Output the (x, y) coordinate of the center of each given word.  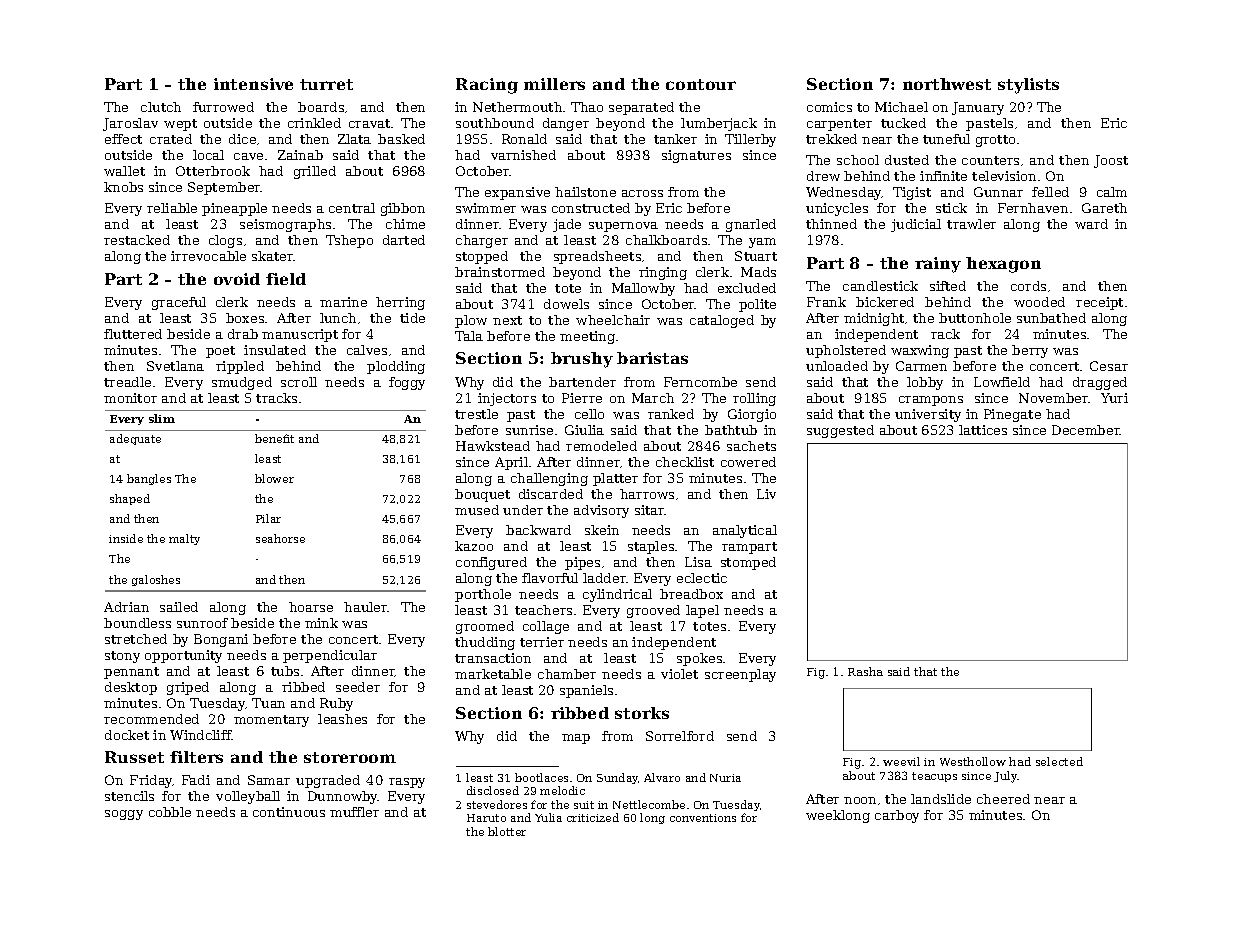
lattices (983, 430)
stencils (129, 796)
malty (184, 539)
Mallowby (643, 289)
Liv (766, 494)
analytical (745, 531)
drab (243, 334)
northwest (947, 84)
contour (701, 84)
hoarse (311, 607)
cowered (748, 462)
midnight (874, 319)
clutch (161, 107)
